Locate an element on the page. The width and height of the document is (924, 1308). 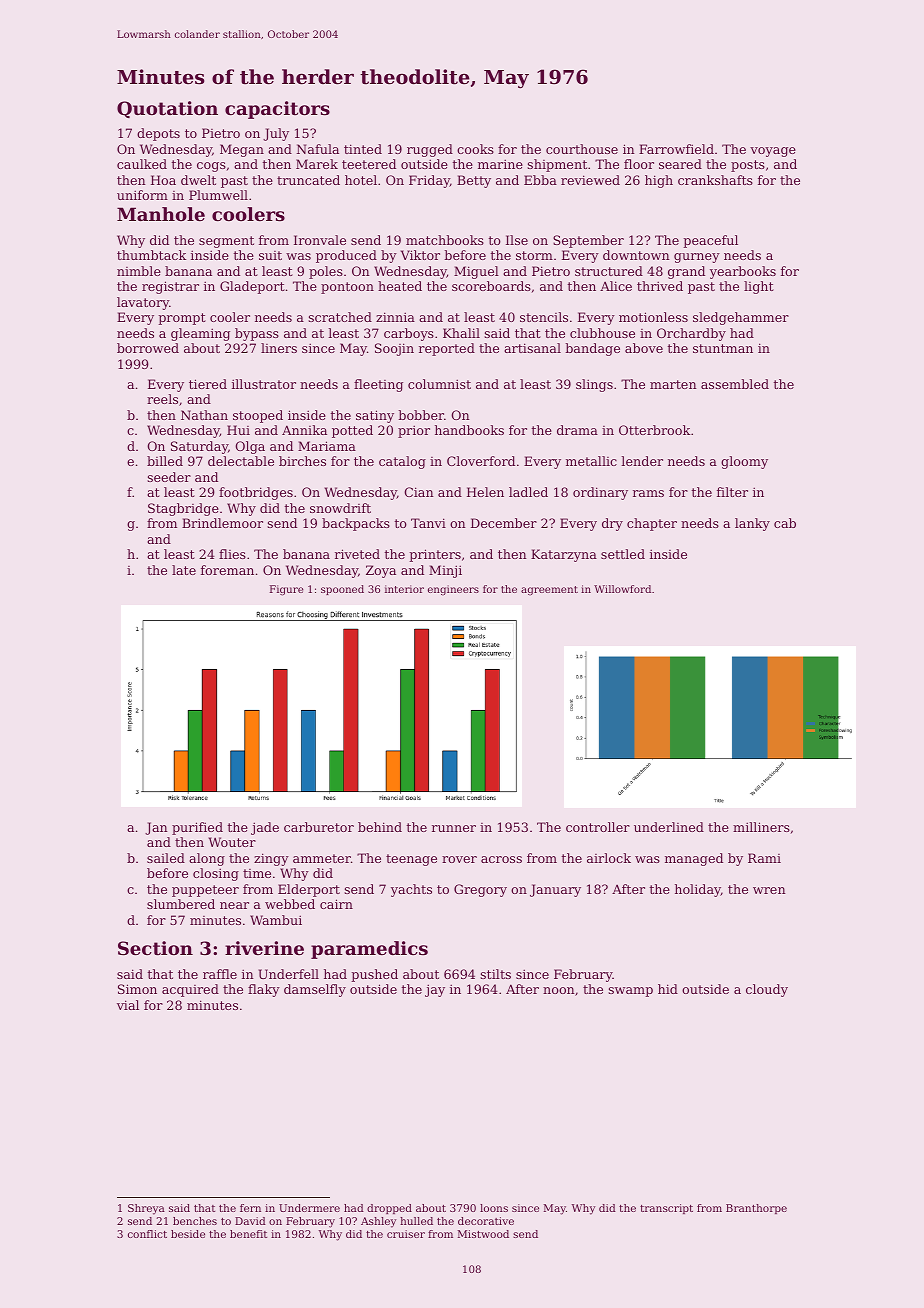
printers is located at coordinates (435, 555).
